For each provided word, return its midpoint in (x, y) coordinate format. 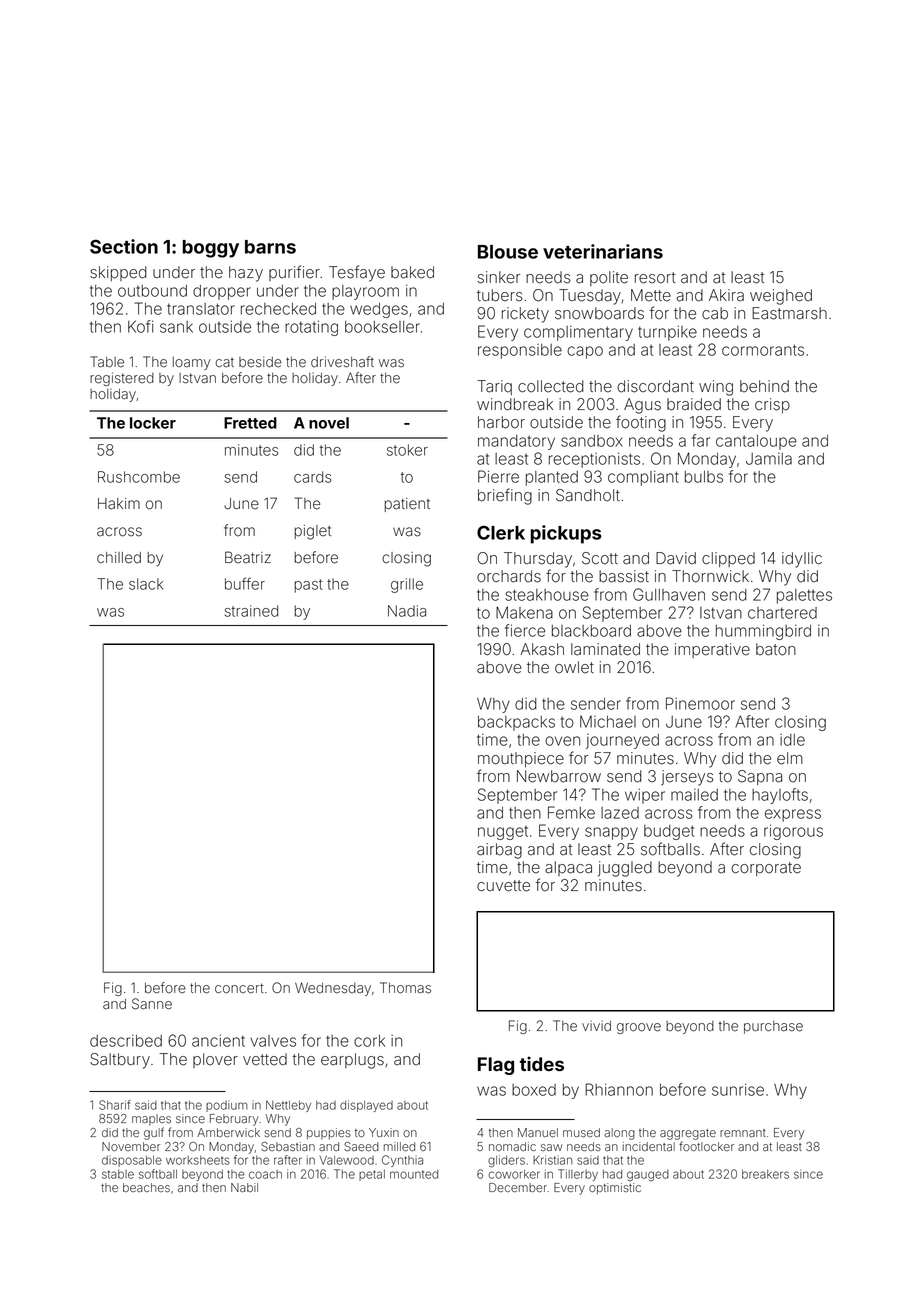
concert (239, 988)
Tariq (494, 387)
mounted (414, 1174)
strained (251, 611)
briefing (505, 496)
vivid (596, 1026)
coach (265, 1174)
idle (792, 740)
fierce (525, 630)
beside (260, 362)
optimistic (615, 1189)
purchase (773, 1027)
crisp (772, 405)
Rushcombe (139, 477)
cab (715, 313)
